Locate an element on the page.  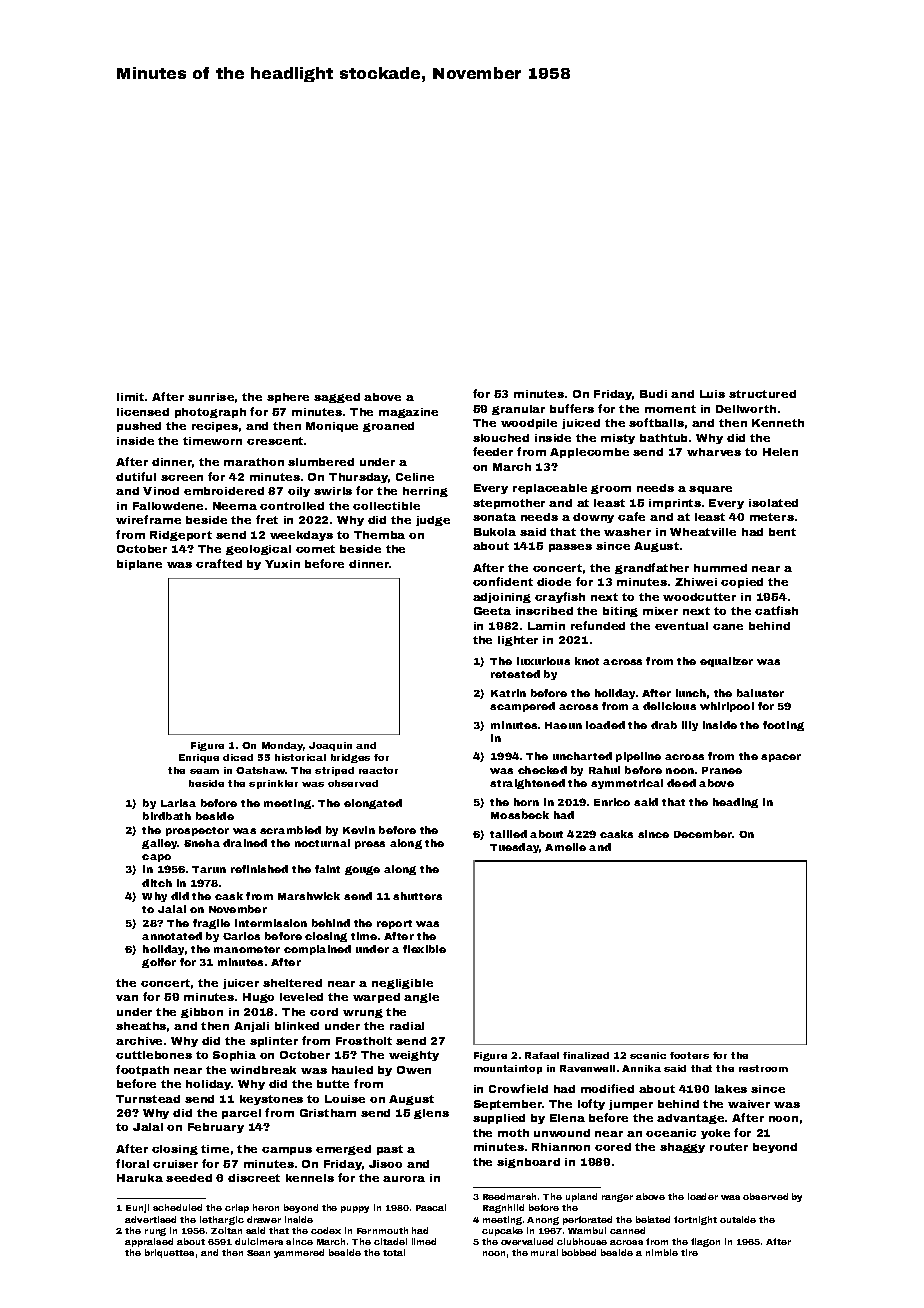
licensed is located at coordinates (143, 412).
